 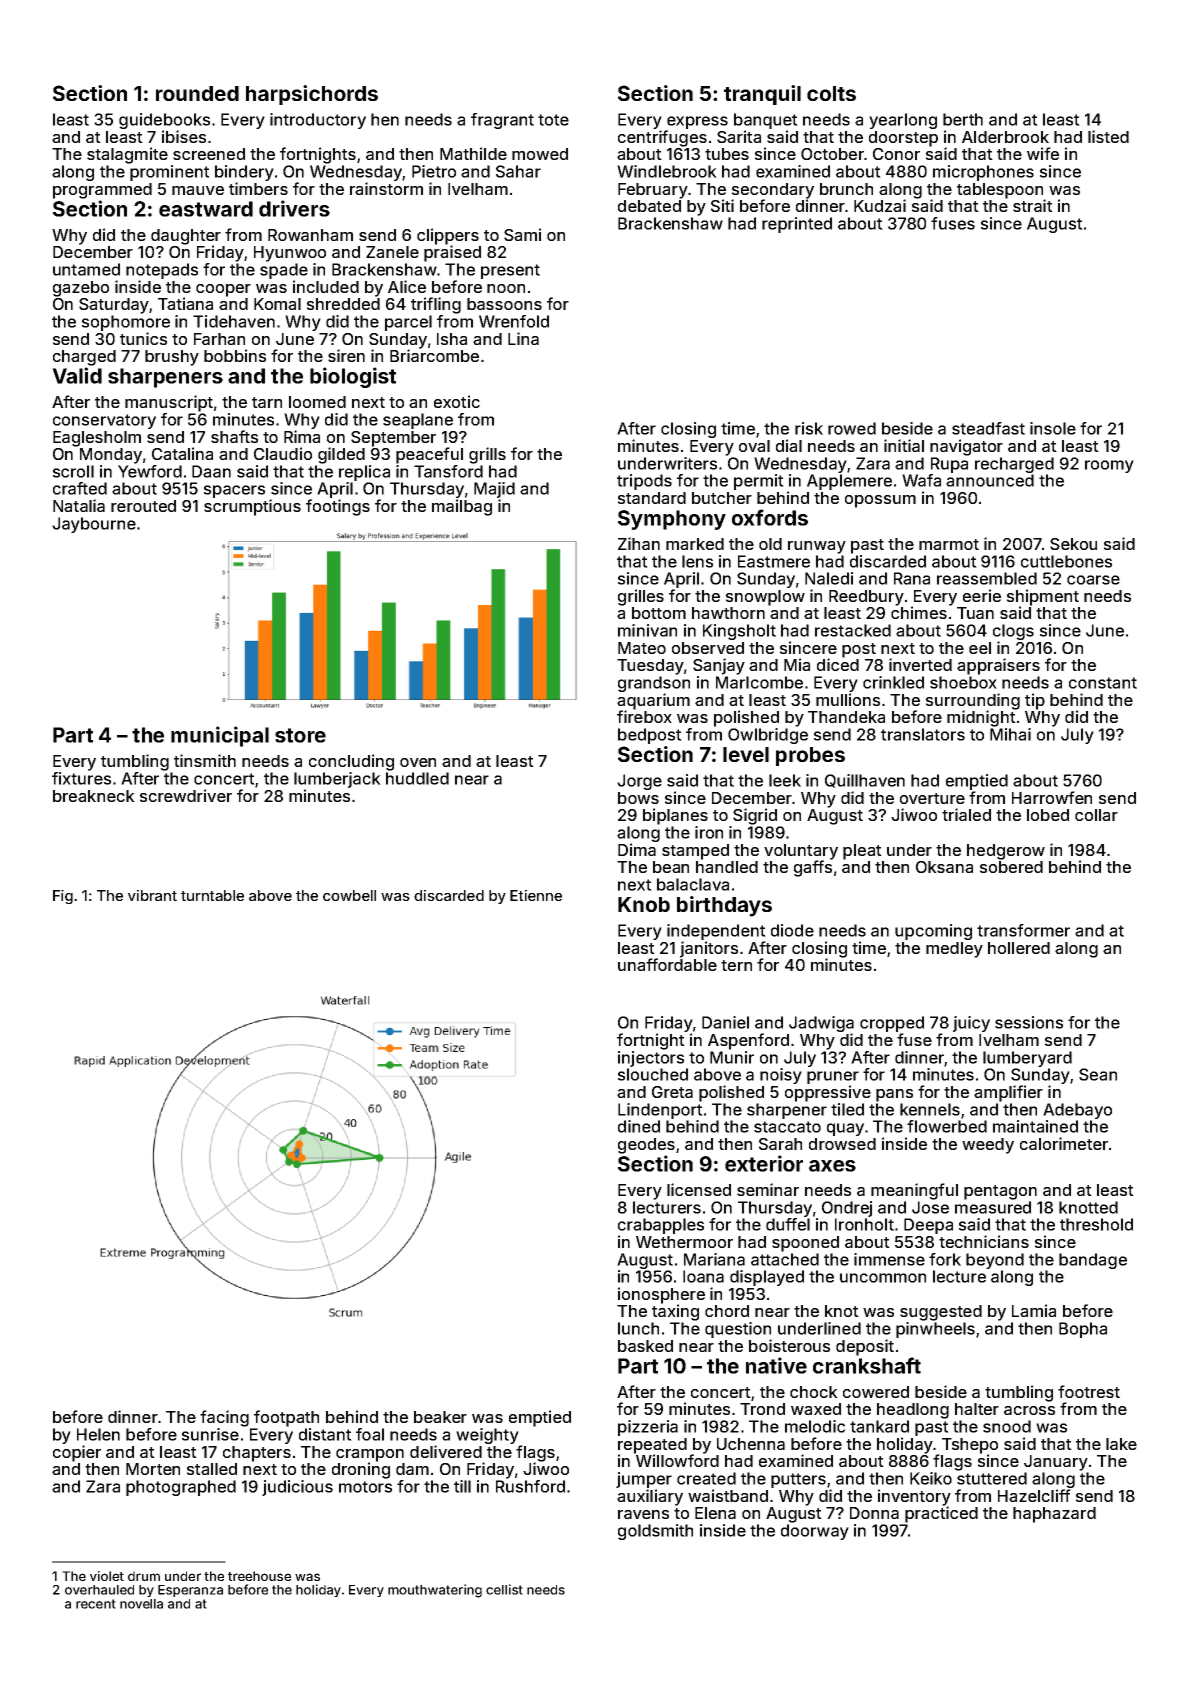 I want to click on turntable, so click(x=212, y=895).
